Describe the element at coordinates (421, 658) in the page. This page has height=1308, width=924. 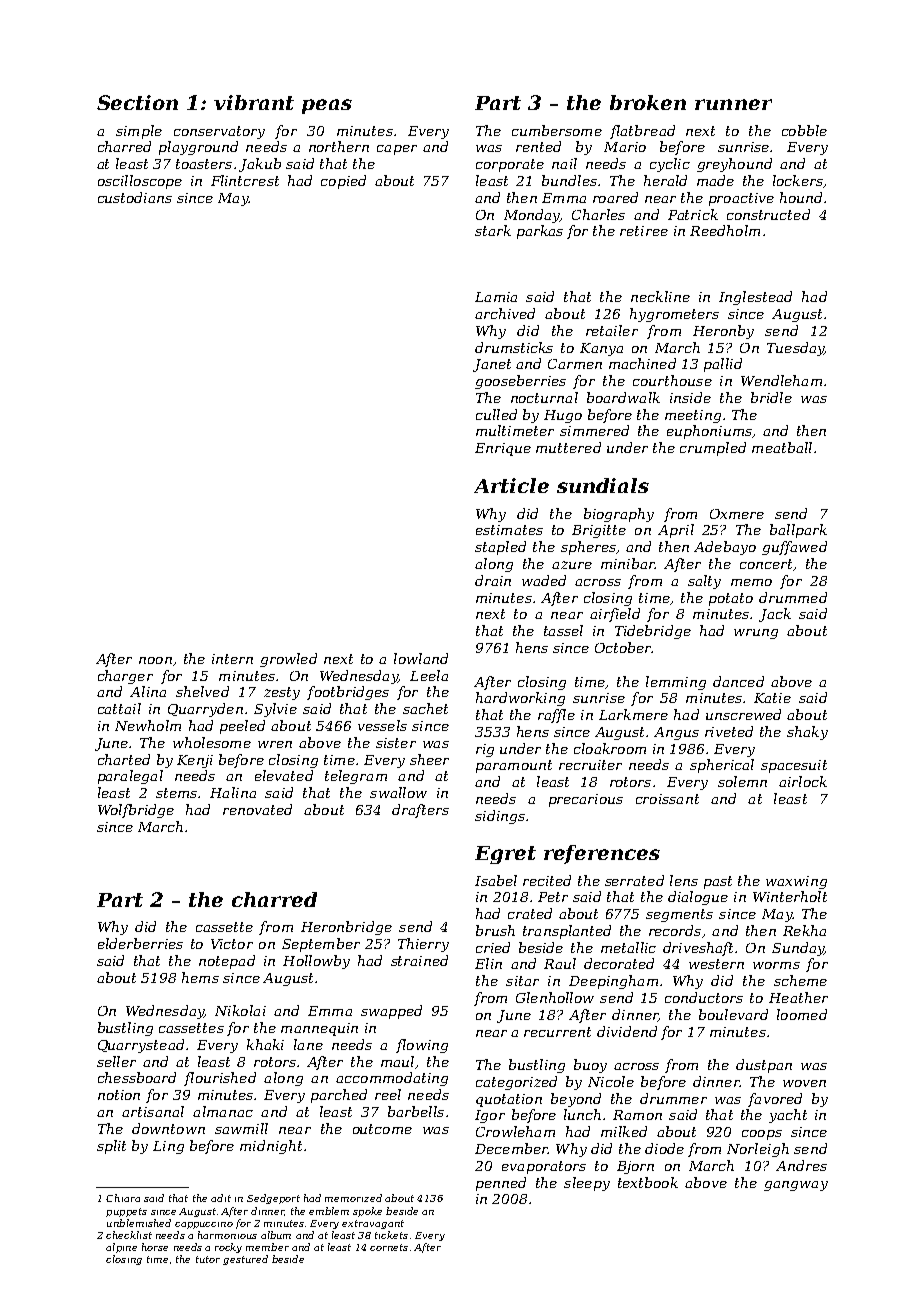
I see `lowland` at that location.
